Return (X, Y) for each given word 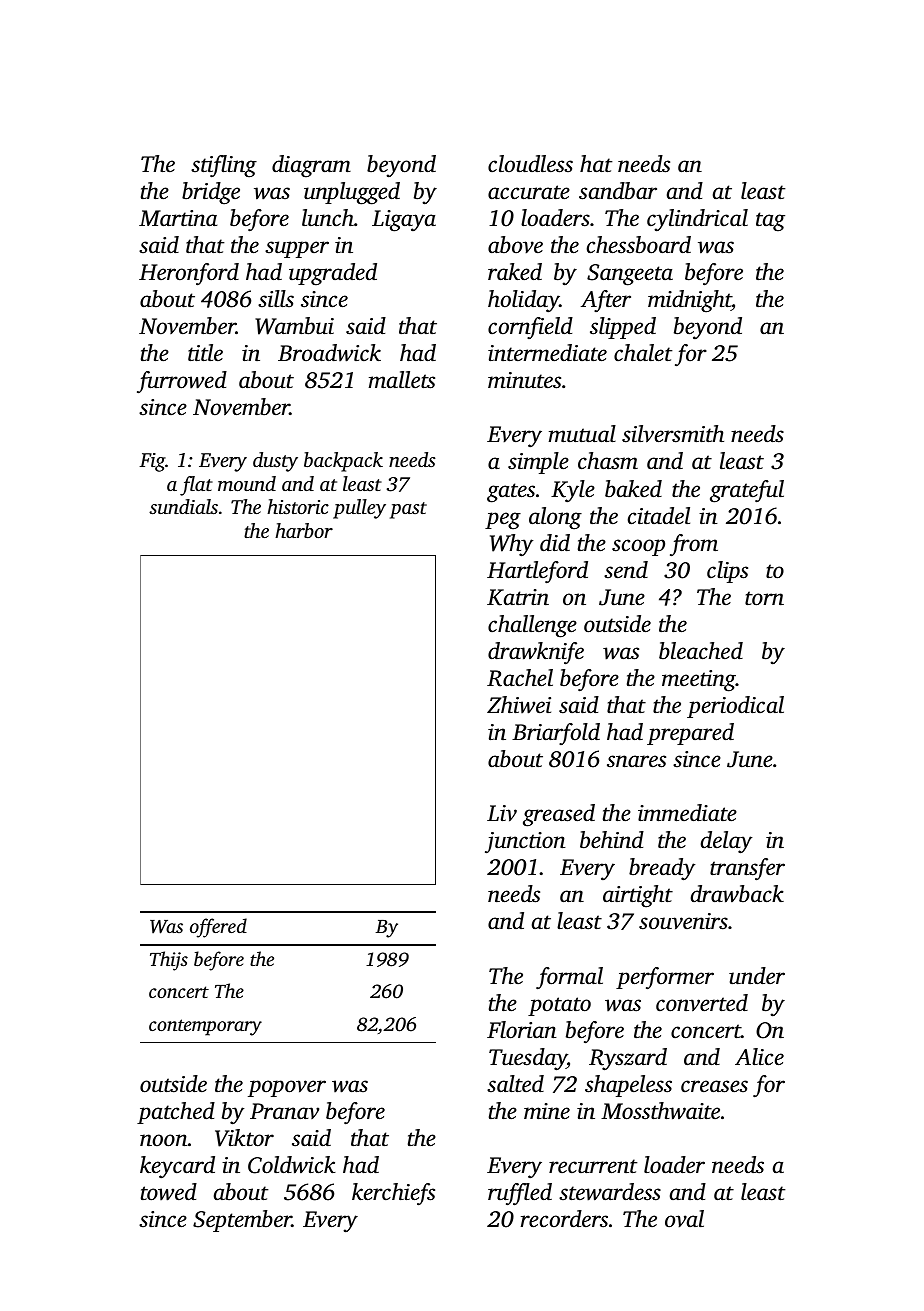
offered (218, 928)
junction (525, 843)
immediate (687, 813)
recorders (564, 1219)
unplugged (352, 193)
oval (684, 1219)
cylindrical (697, 220)
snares (636, 761)
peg (503, 521)
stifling (224, 166)
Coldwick (292, 1165)
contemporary (205, 1027)
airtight (638, 896)
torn (764, 598)
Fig (152, 462)
